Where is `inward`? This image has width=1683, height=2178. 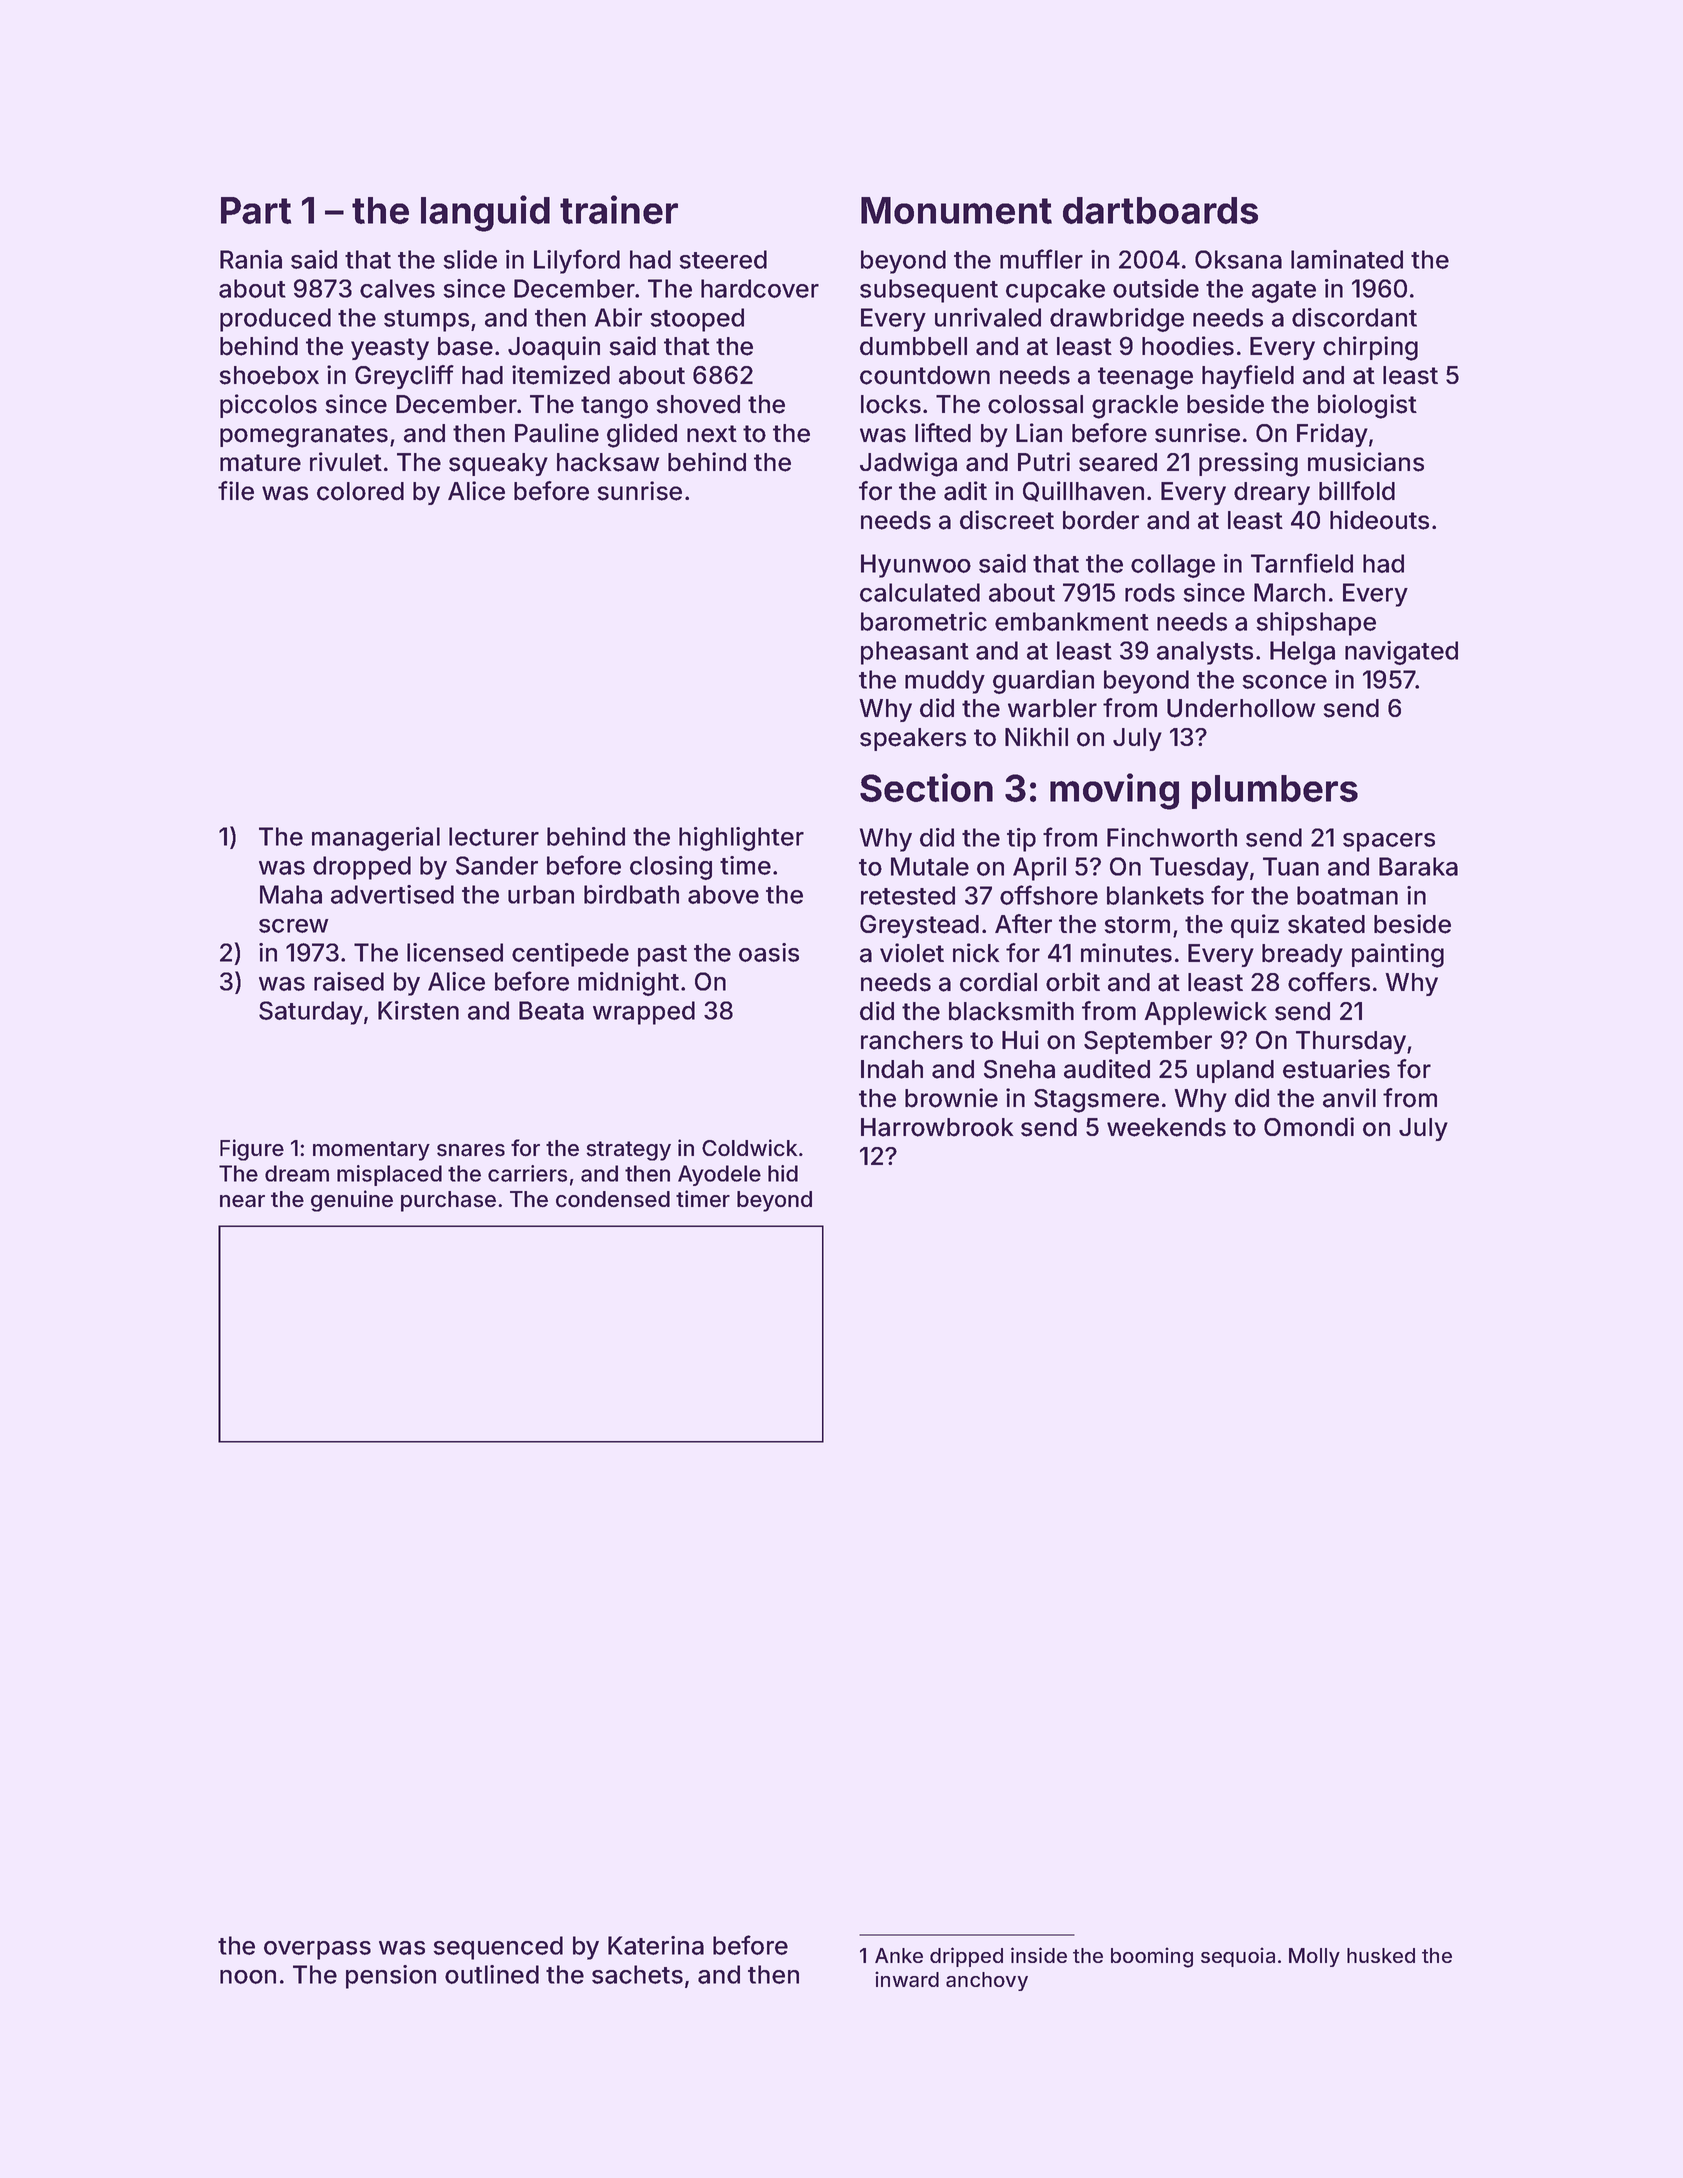
inward is located at coordinates (907, 1979).
